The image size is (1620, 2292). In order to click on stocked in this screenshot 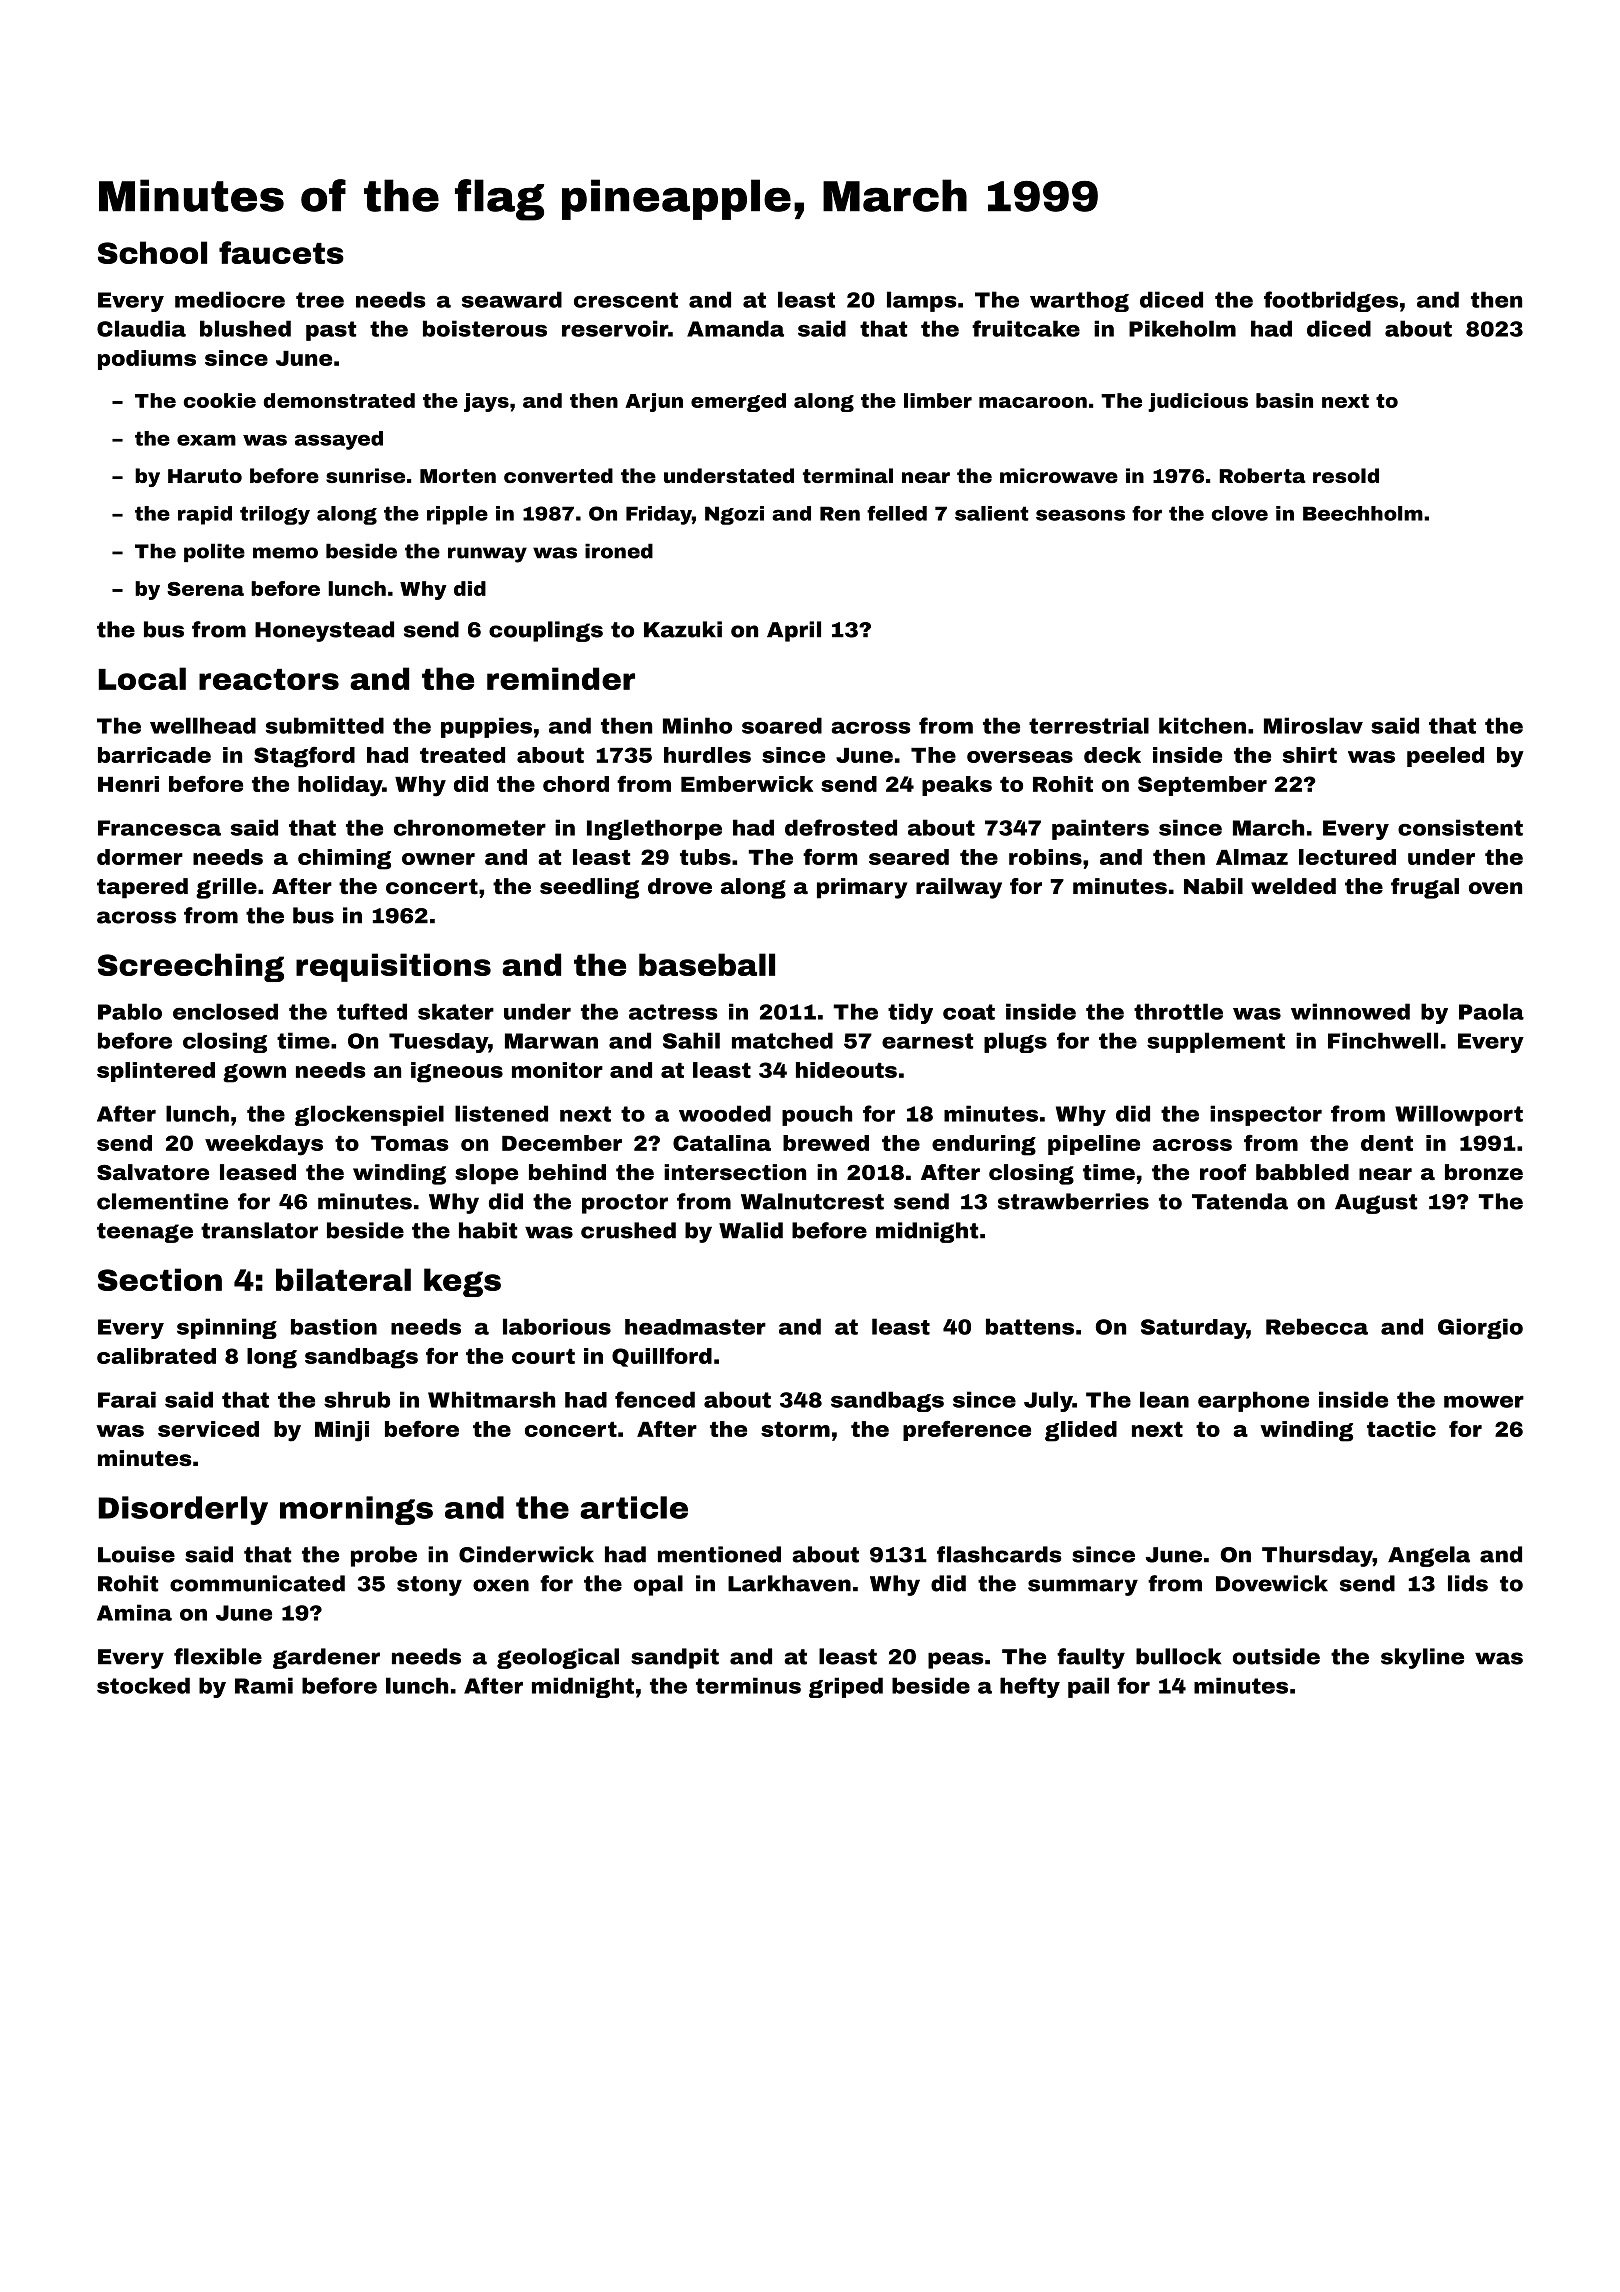, I will do `click(143, 1685)`.
